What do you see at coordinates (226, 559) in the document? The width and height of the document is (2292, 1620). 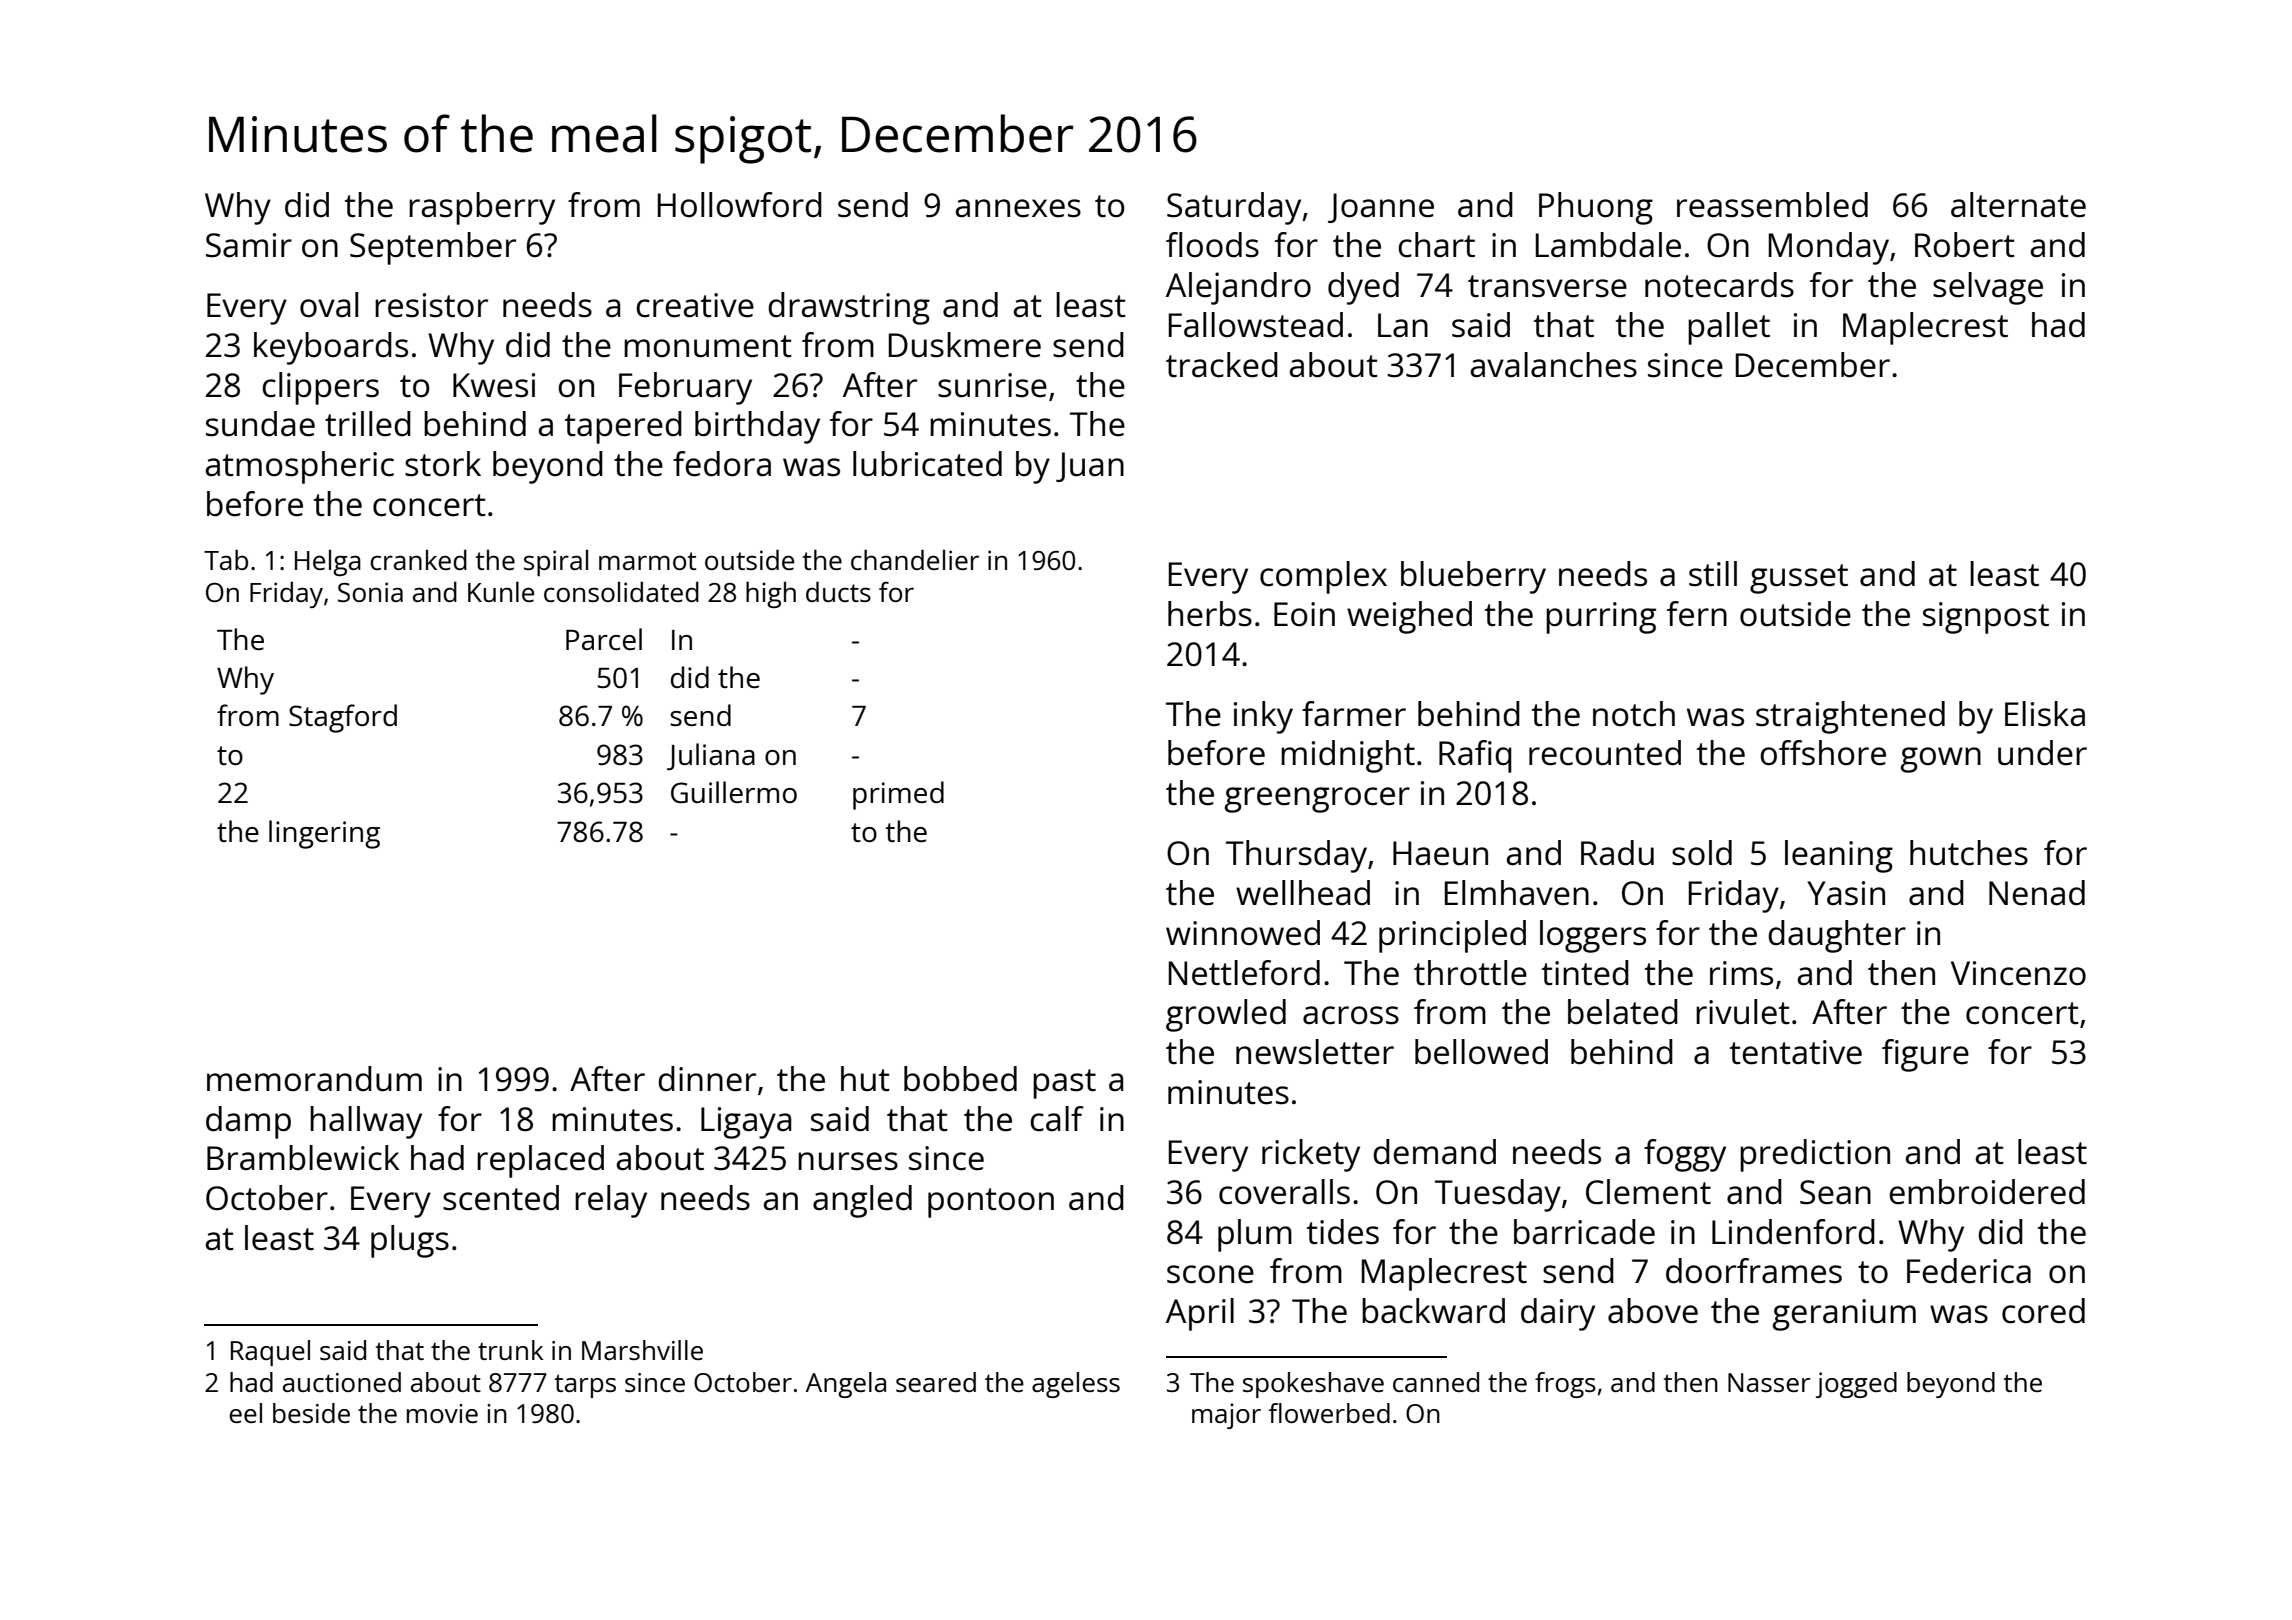 I see `Tab` at bounding box center [226, 559].
